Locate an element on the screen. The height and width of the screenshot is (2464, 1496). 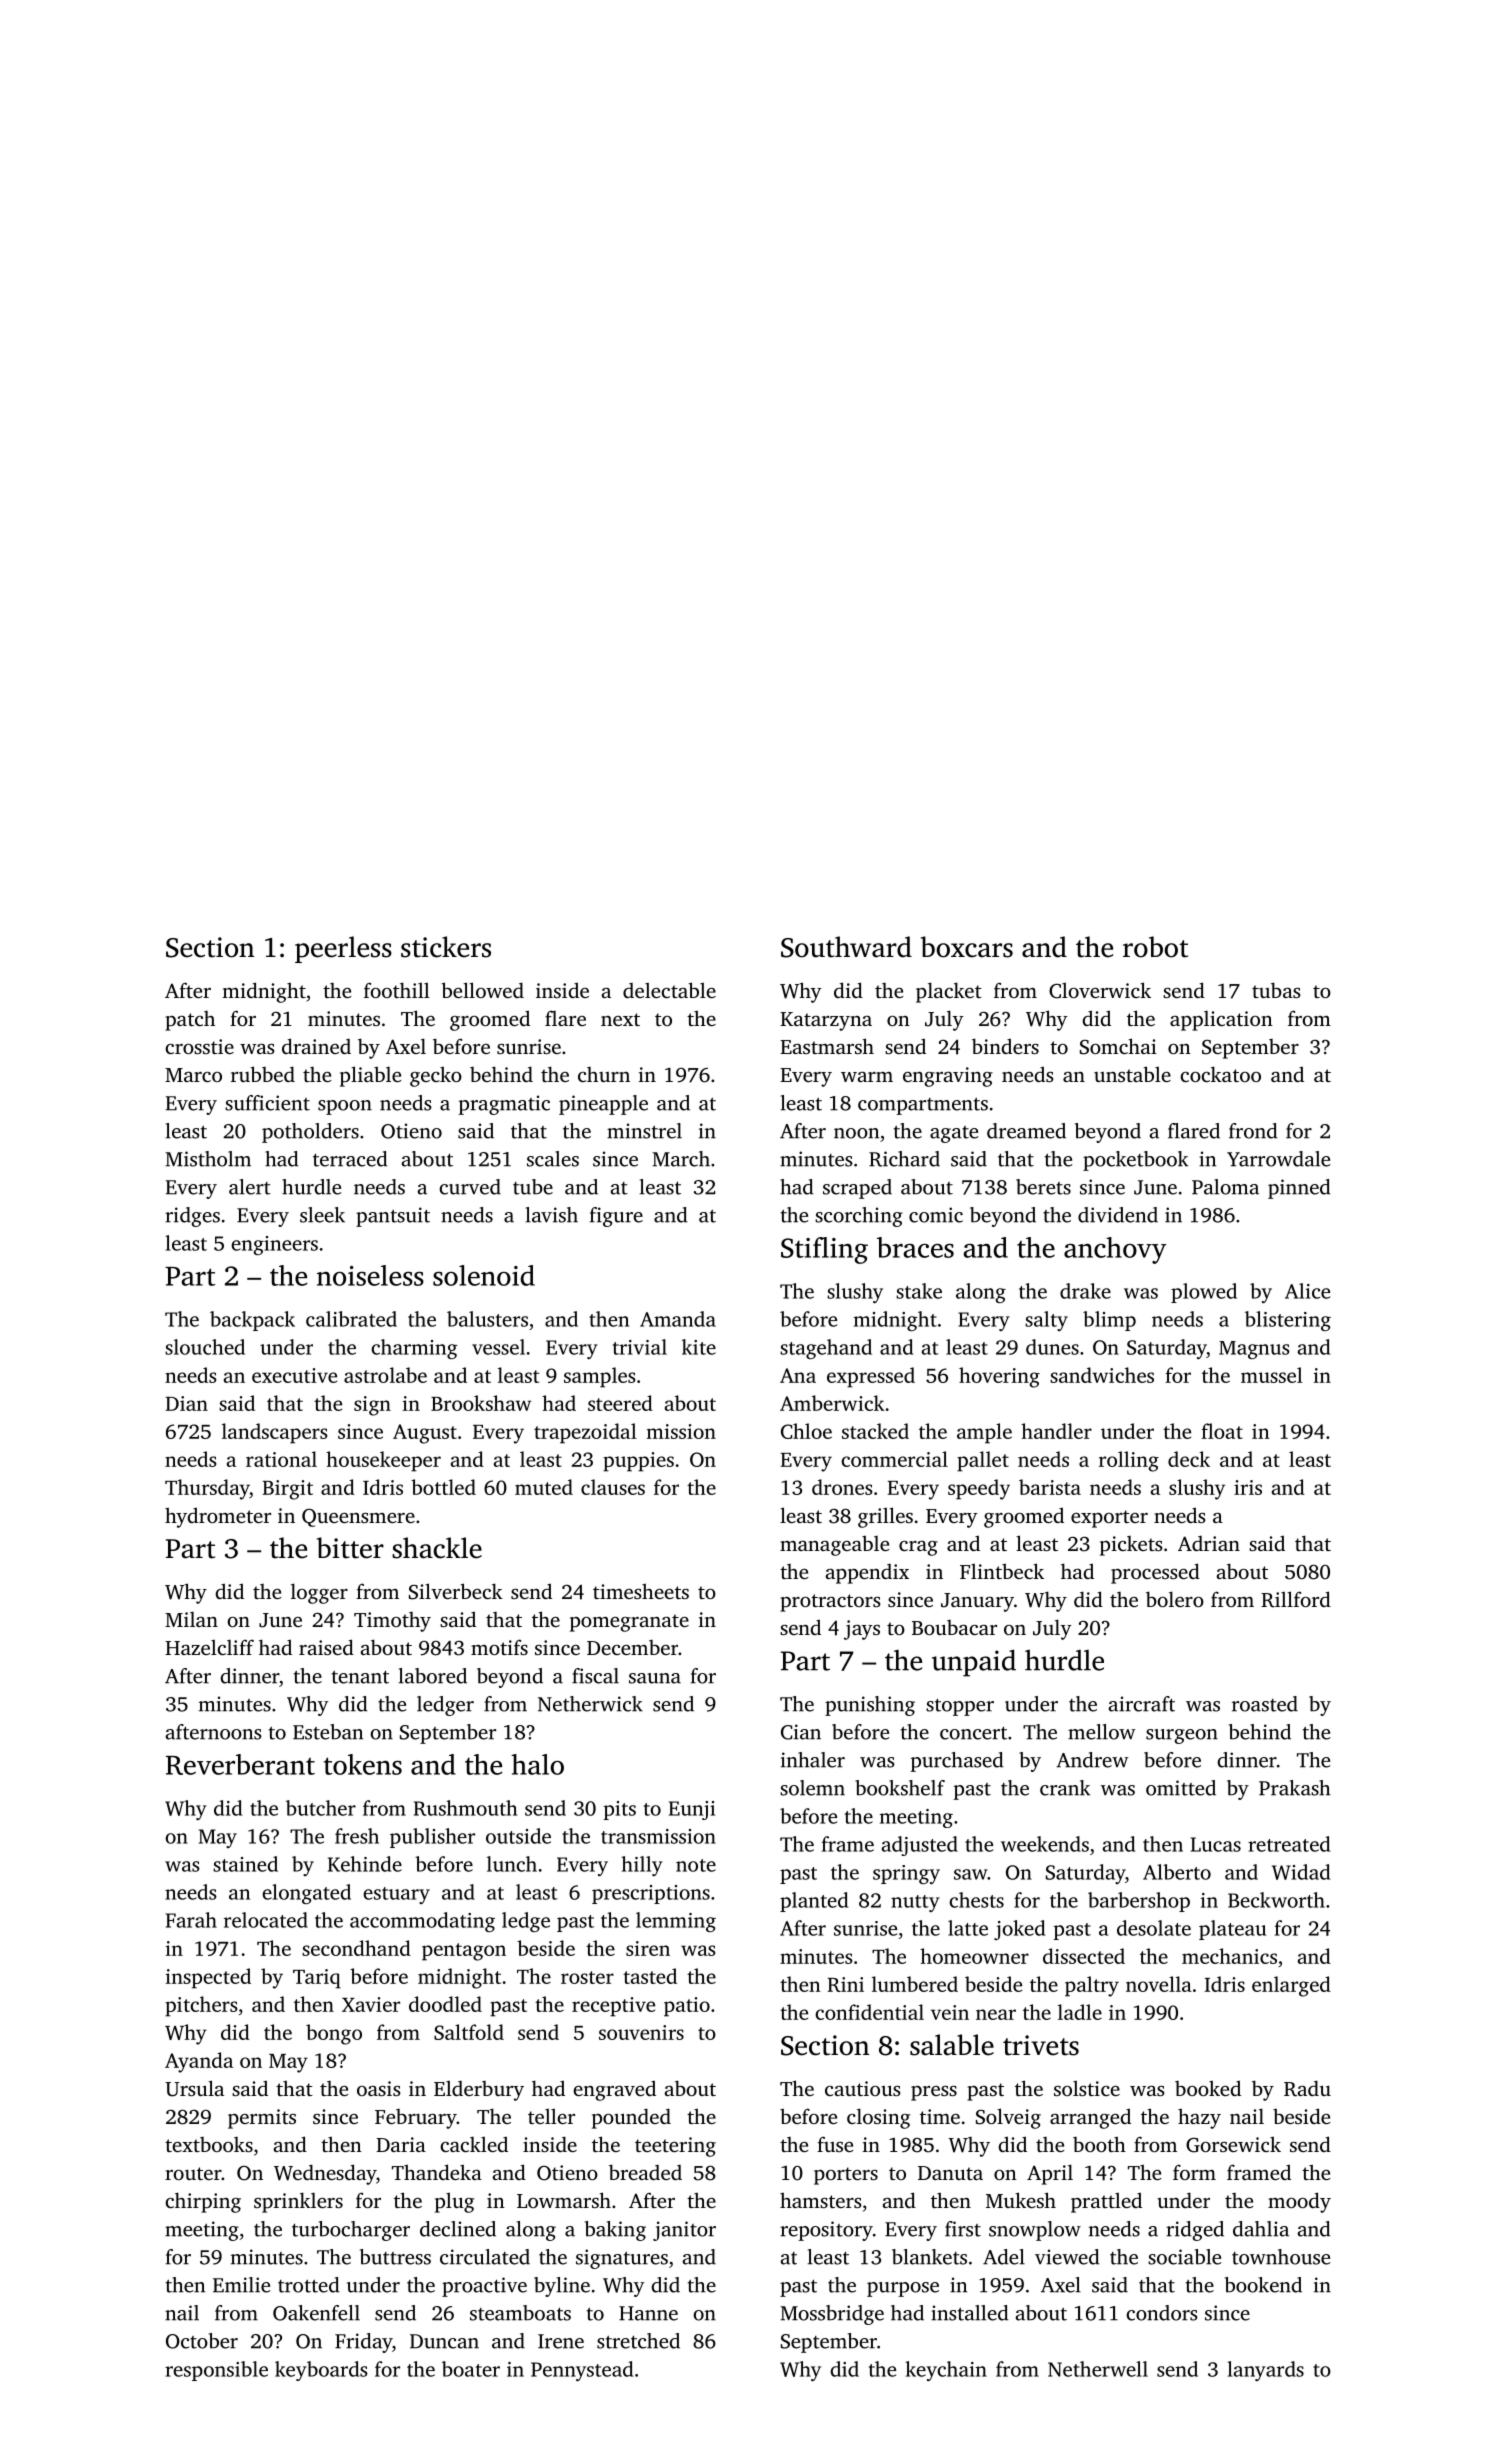
stickers is located at coordinates (446, 947).
